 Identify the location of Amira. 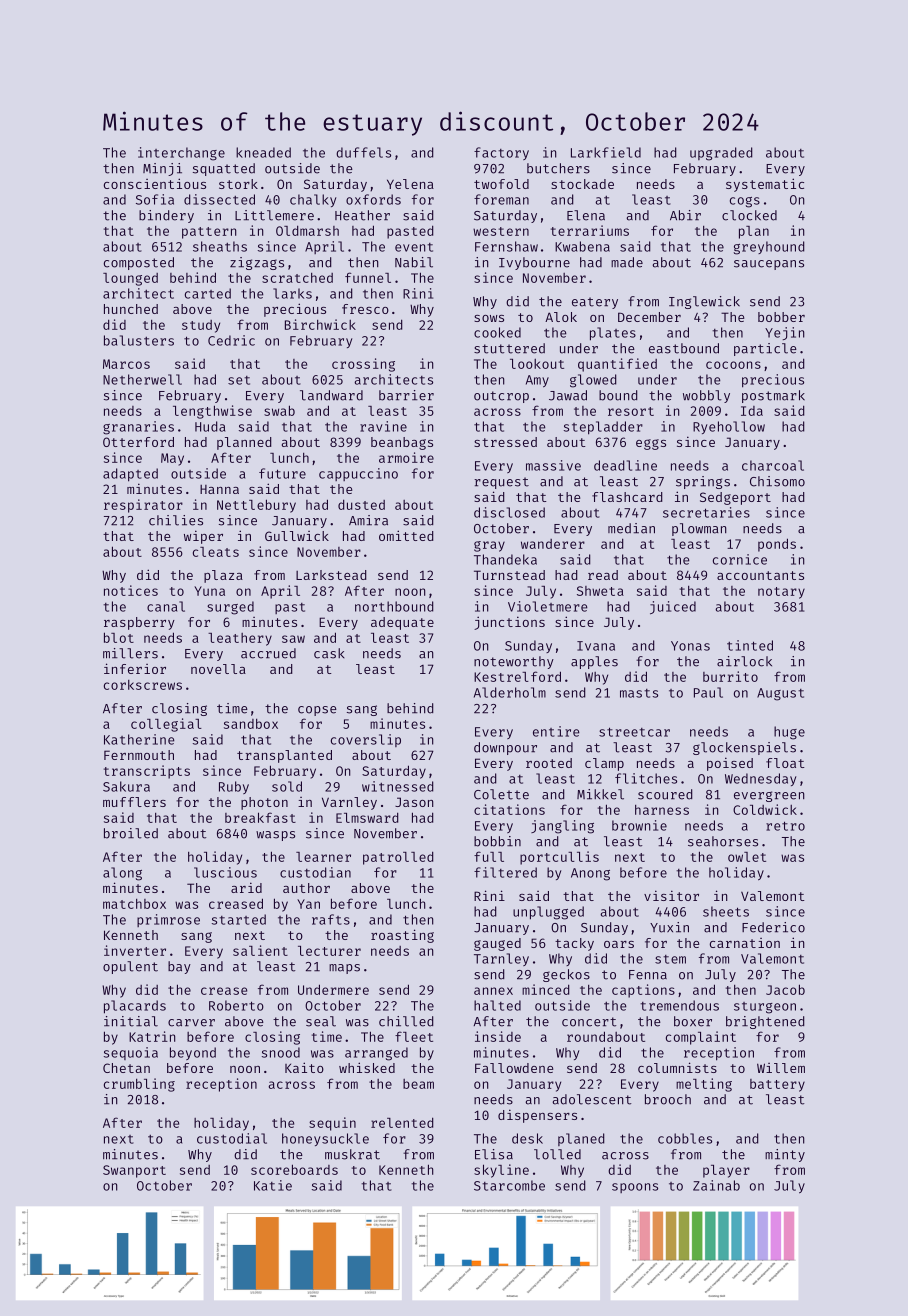
(368, 520).
